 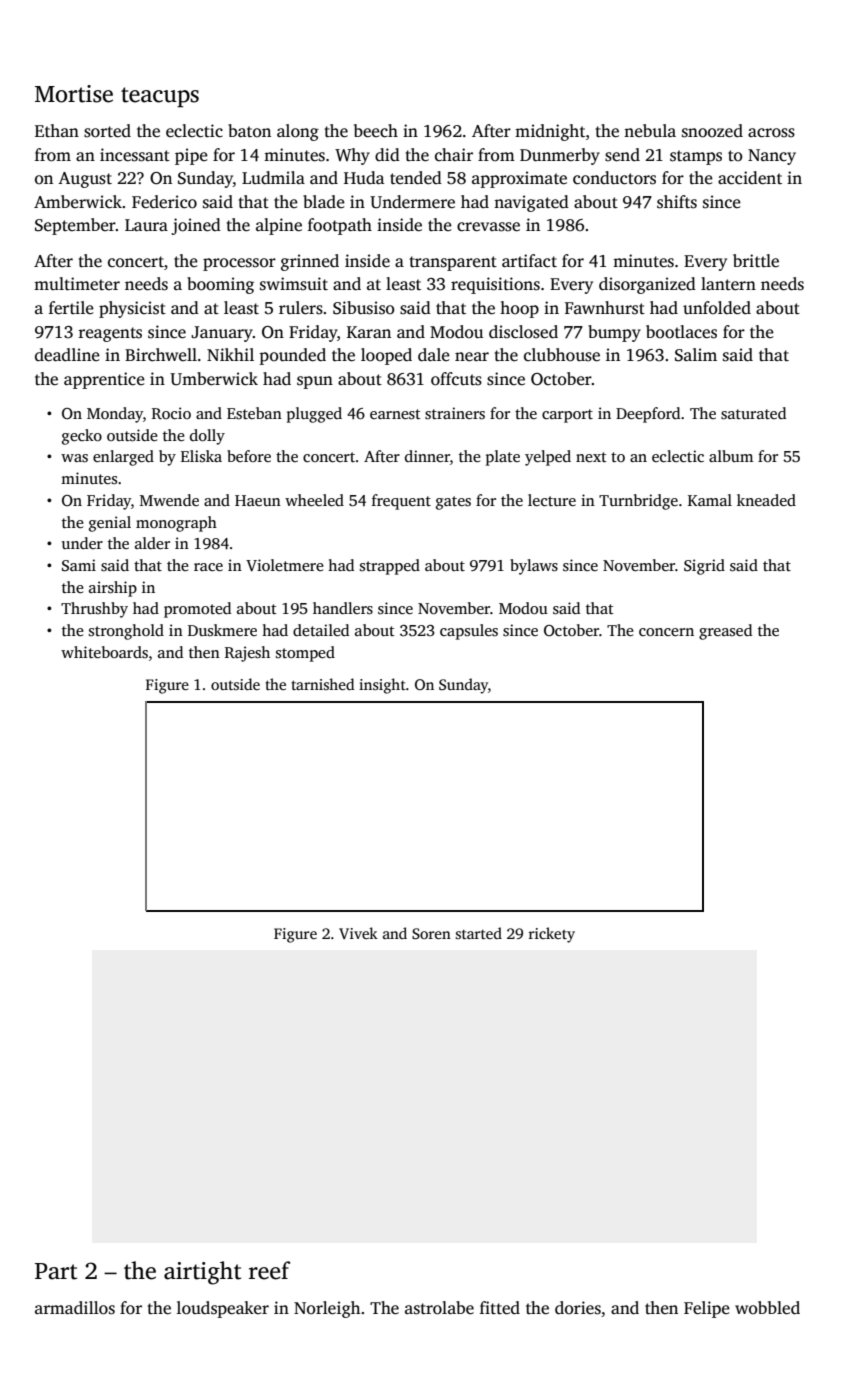 I want to click on bylaws, so click(x=534, y=567).
